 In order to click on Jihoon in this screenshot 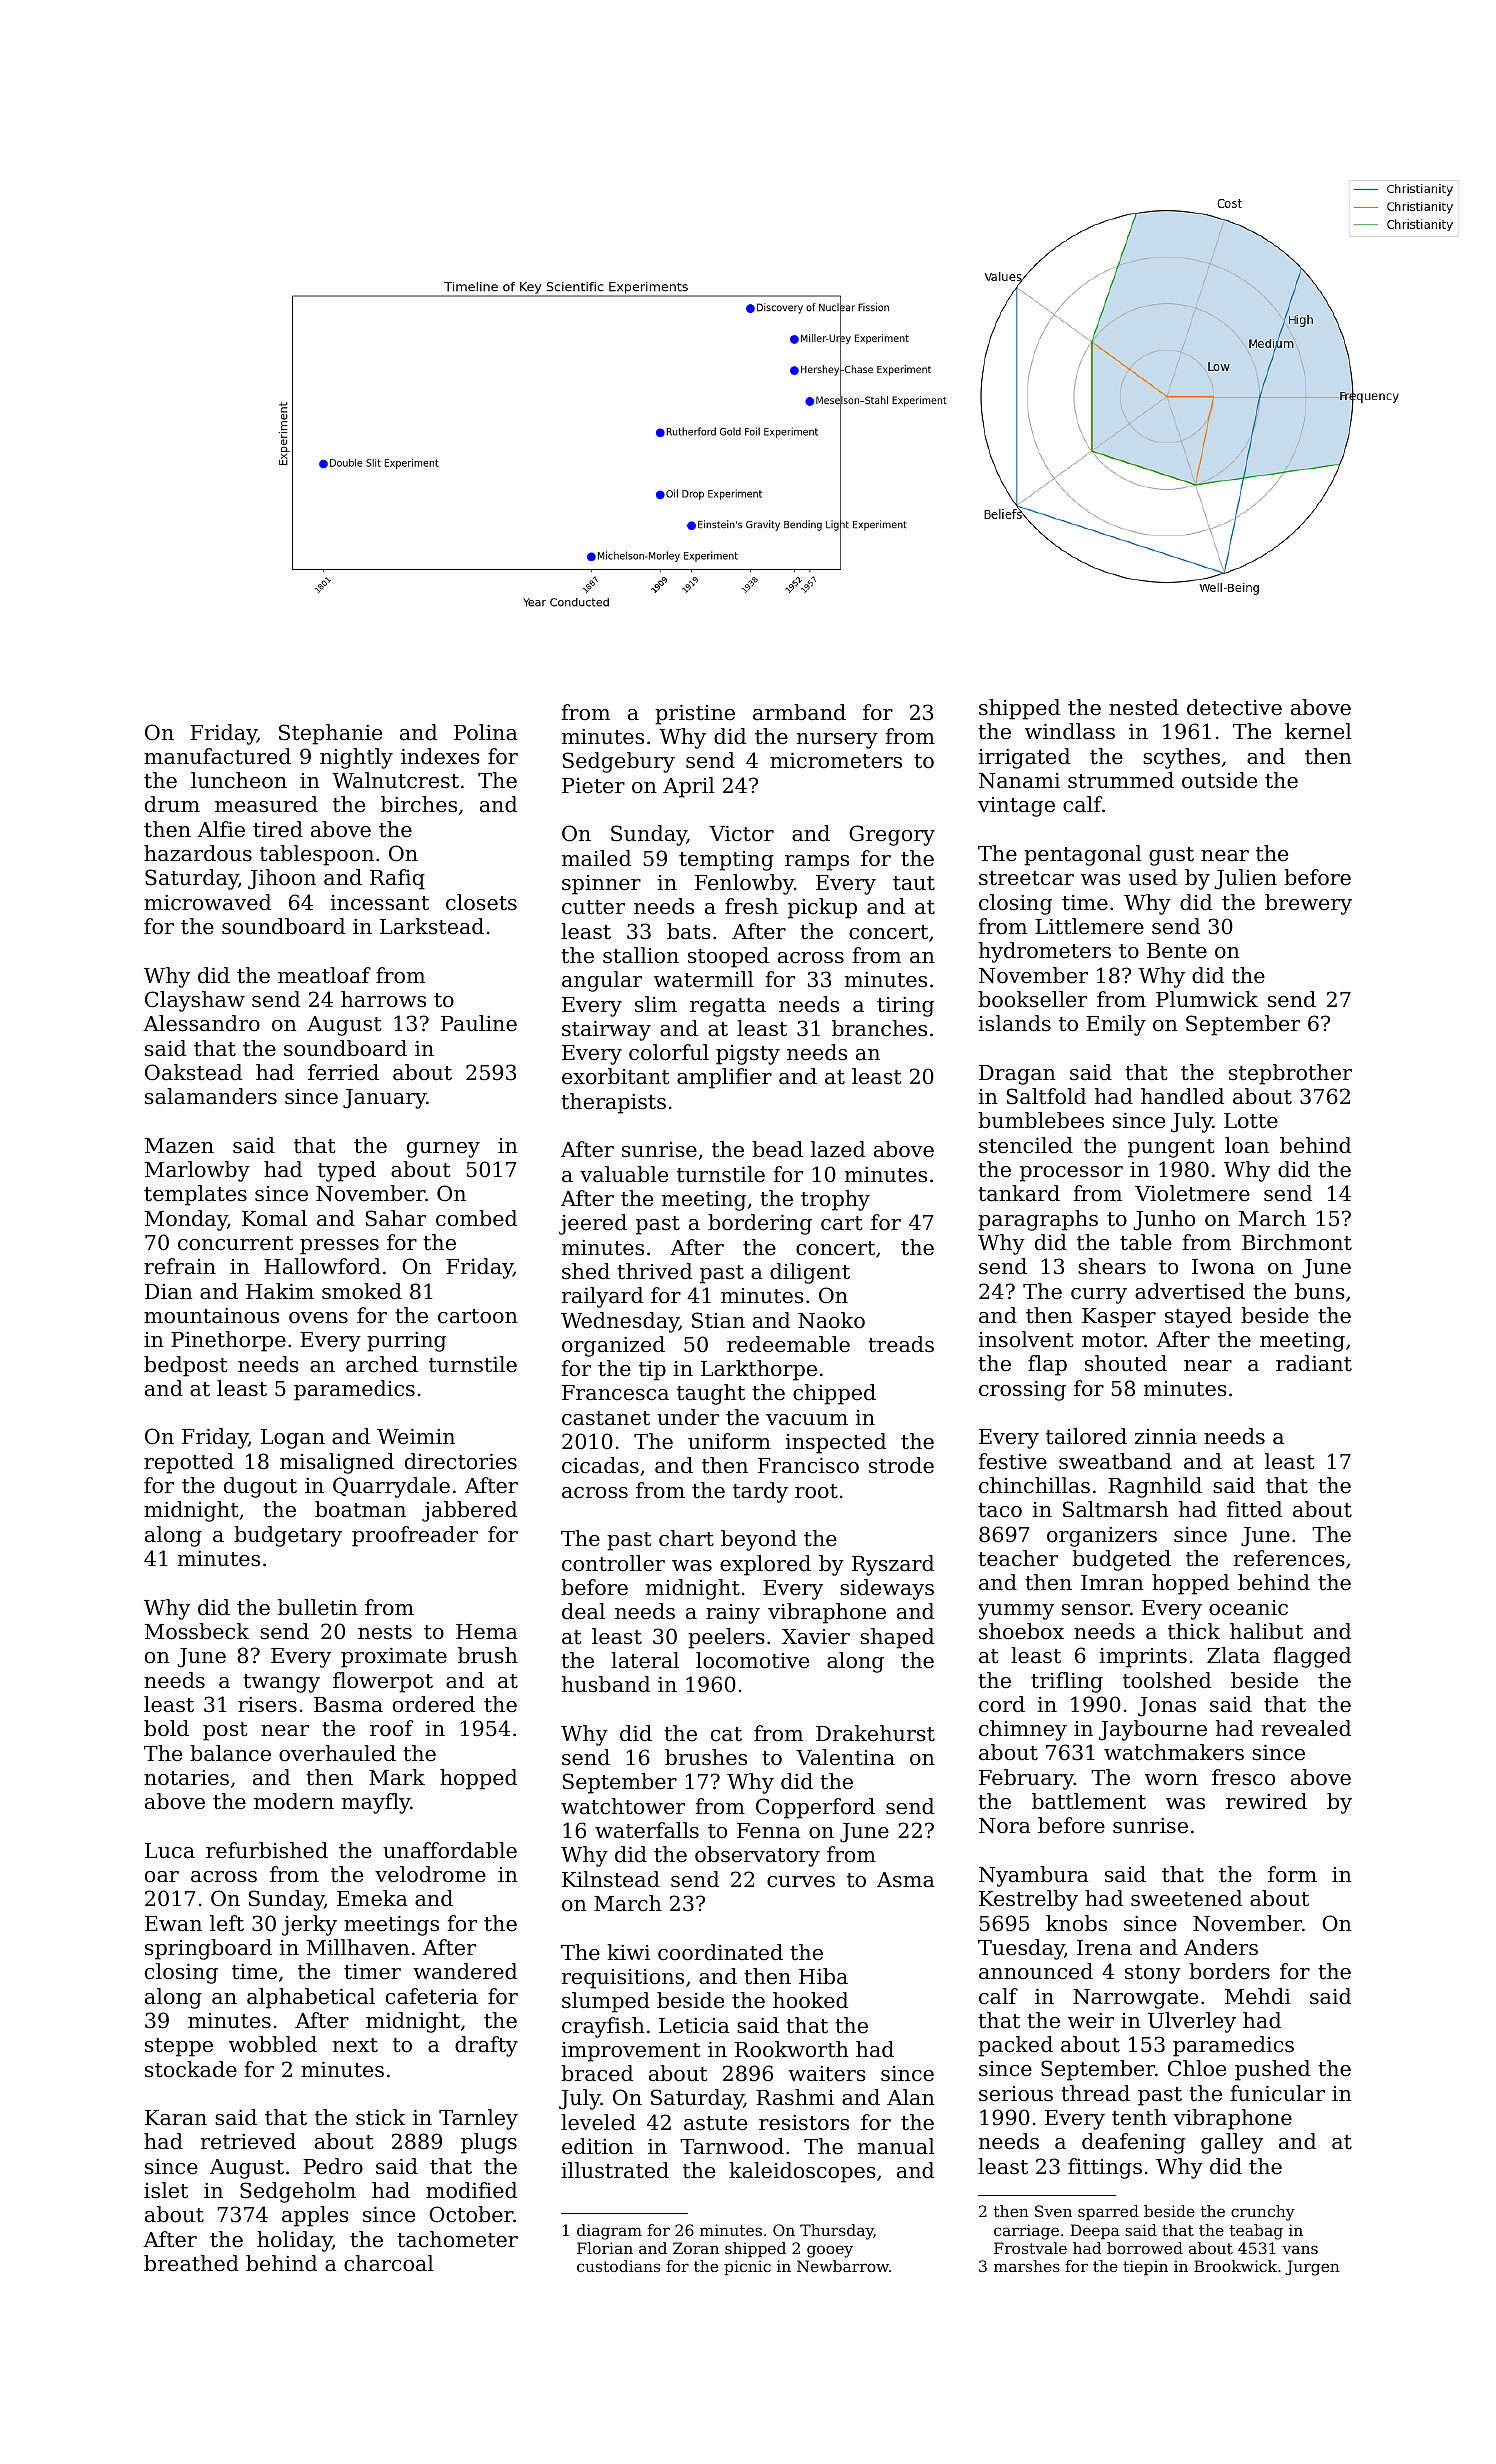, I will do `click(282, 879)`.
